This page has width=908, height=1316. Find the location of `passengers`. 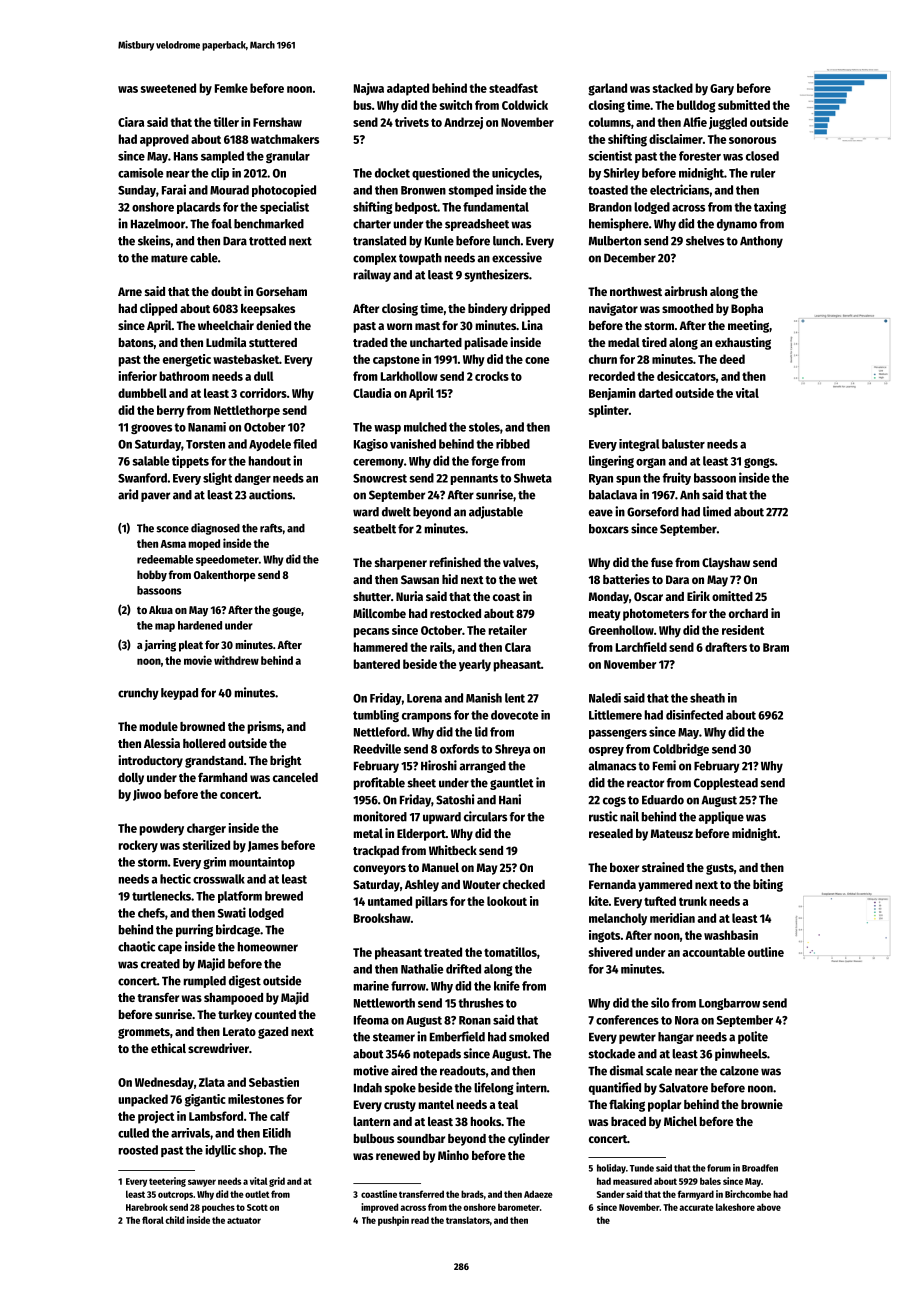

passengers is located at coordinates (618, 734).
